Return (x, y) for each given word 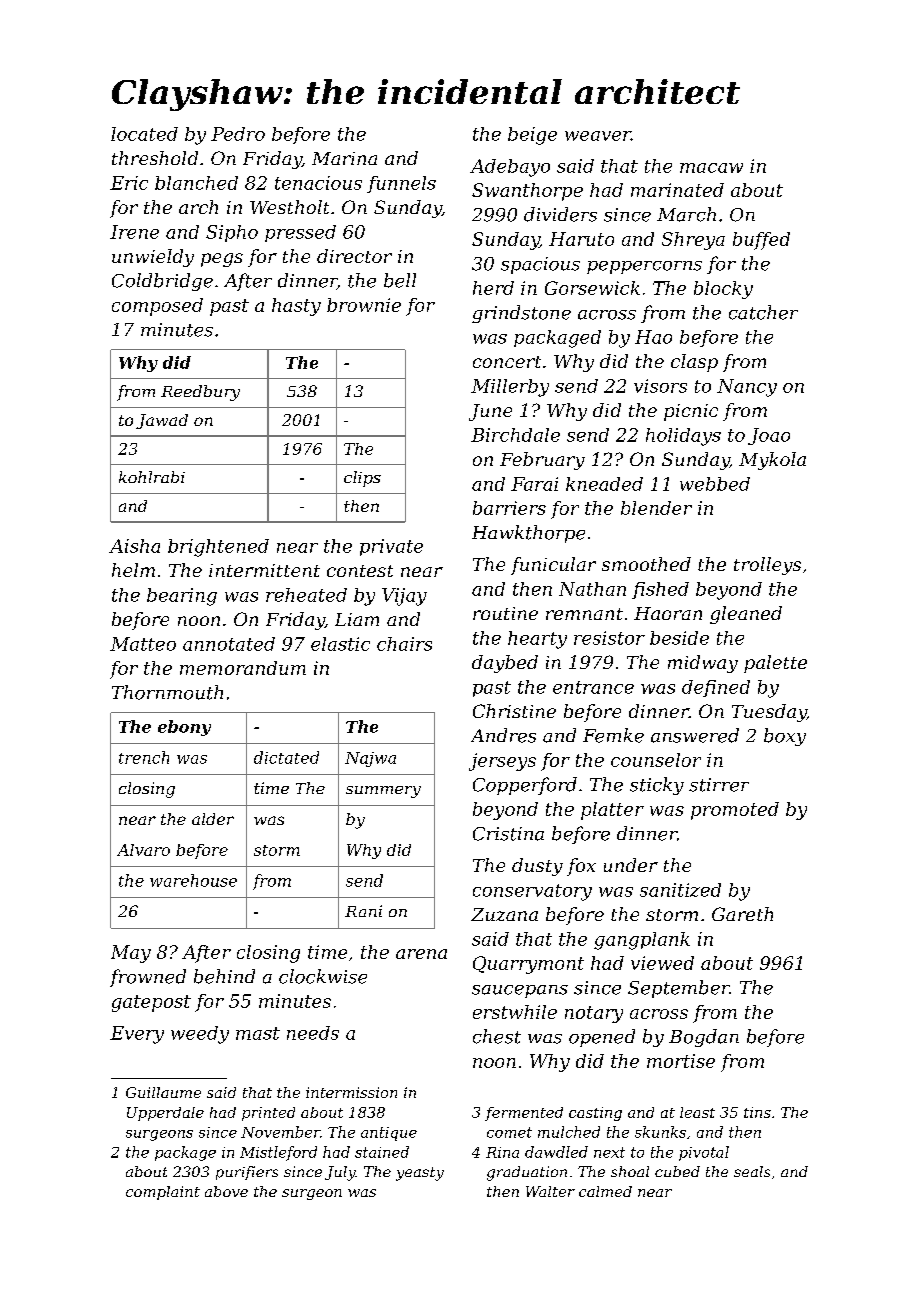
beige (532, 136)
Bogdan (704, 1038)
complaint (163, 1193)
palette (775, 664)
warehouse (193, 880)
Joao (769, 436)
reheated (306, 595)
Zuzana (504, 914)
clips (362, 479)
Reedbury (200, 393)
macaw (711, 168)
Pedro (238, 134)
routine (505, 613)
